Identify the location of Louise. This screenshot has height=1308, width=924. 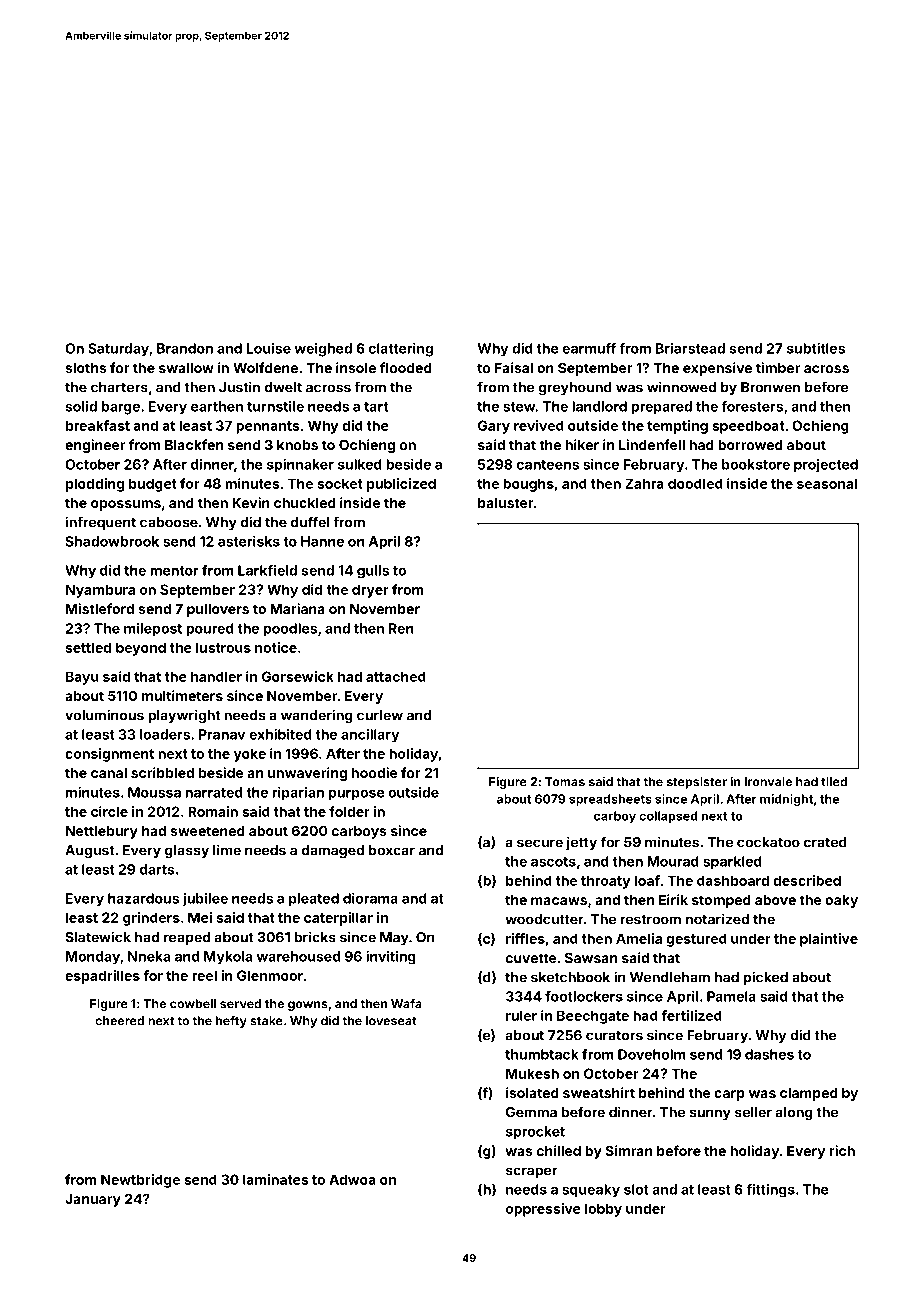
(269, 348).
